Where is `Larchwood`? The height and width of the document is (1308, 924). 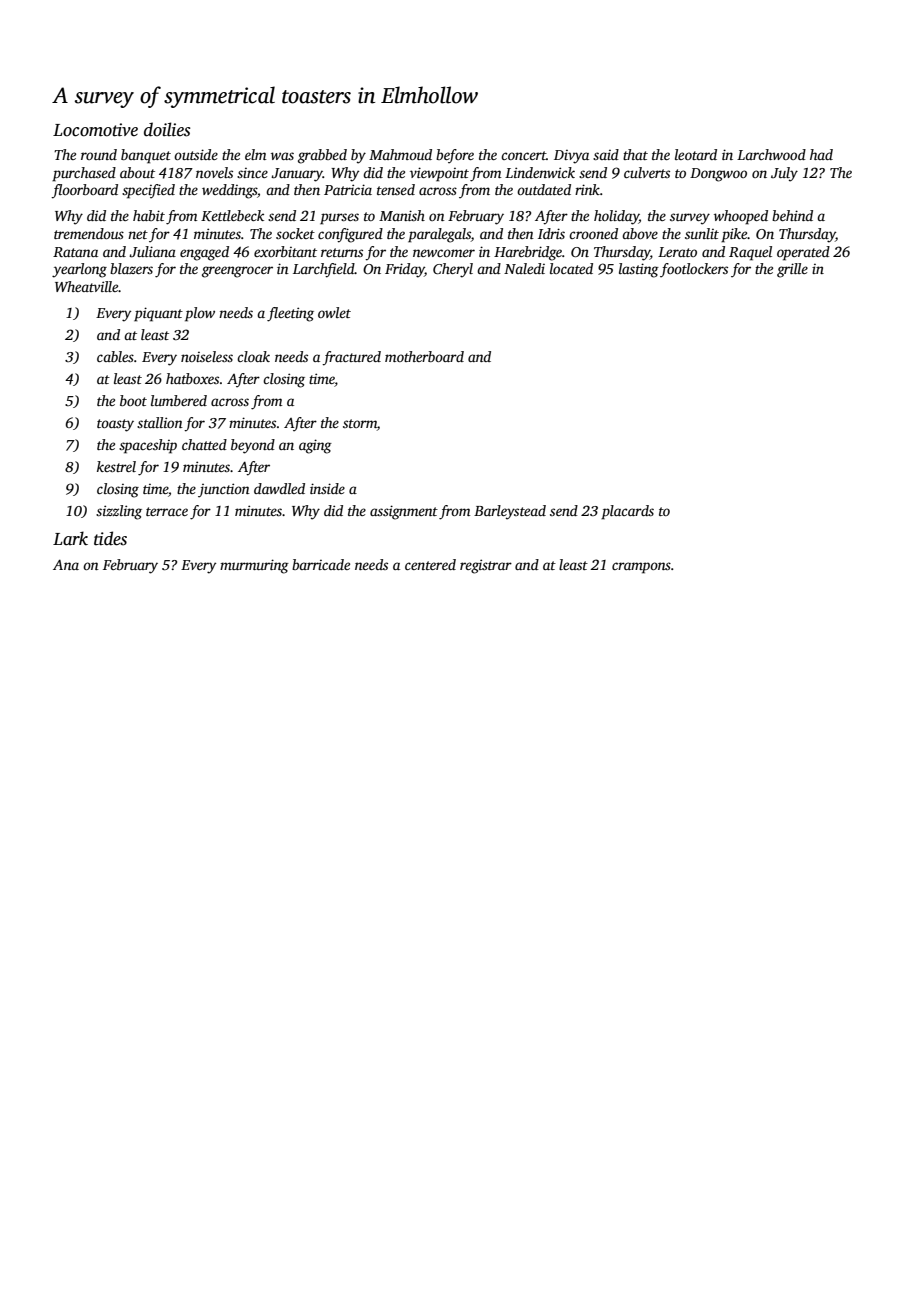
Larchwood is located at coordinates (771, 154).
